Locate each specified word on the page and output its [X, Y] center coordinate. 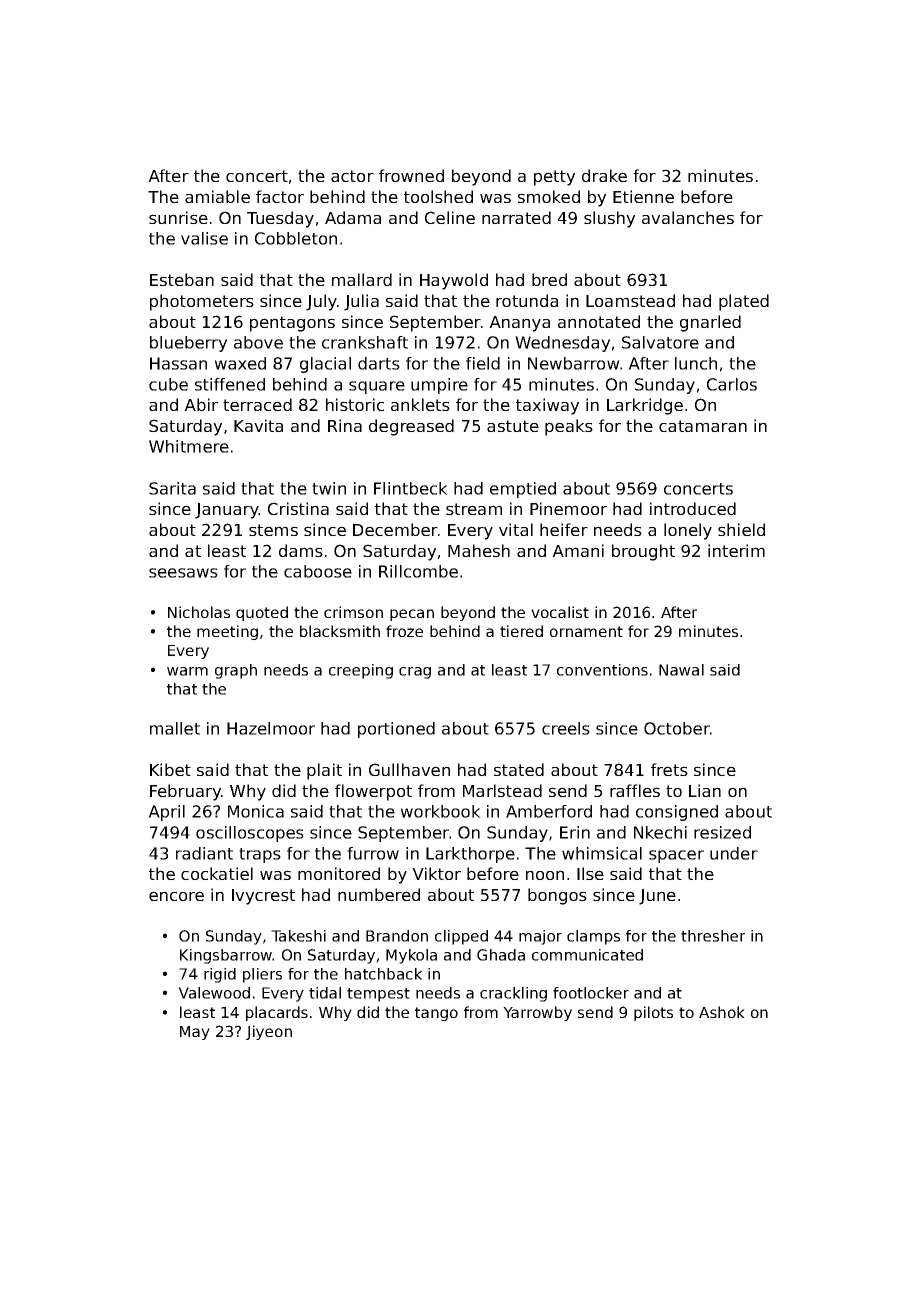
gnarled [710, 323]
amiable [217, 196]
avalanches [688, 217]
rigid [220, 975]
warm [187, 671]
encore [176, 896]
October [677, 728]
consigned [677, 813]
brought [643, 552]
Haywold [454, 281]
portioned [396, 730]
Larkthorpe [470, 855]
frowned [411, 175]
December [395, 529]
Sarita [172, 488]
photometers [202, 302]
